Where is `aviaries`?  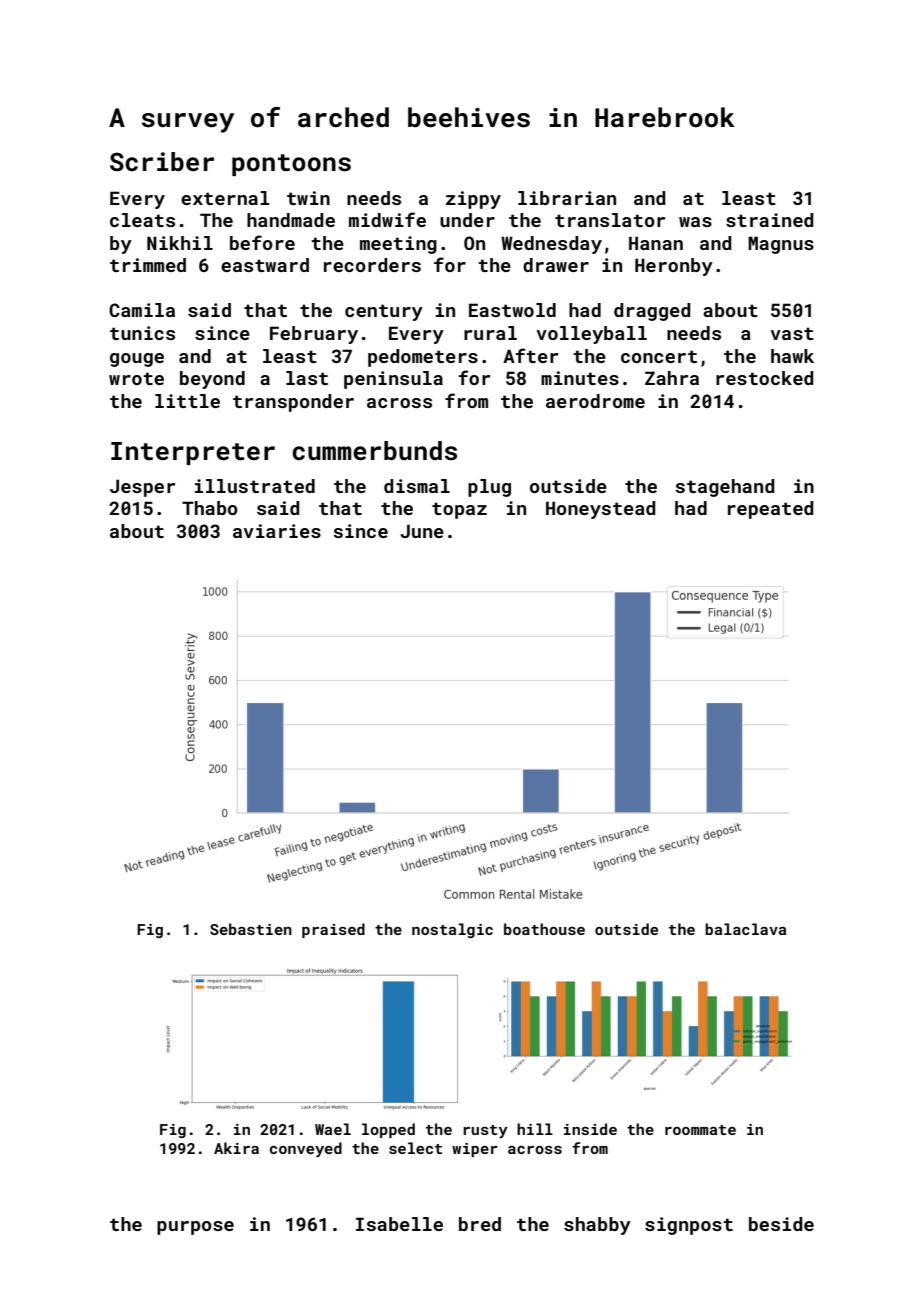
aviaries is located at coordinates (277, 531).
